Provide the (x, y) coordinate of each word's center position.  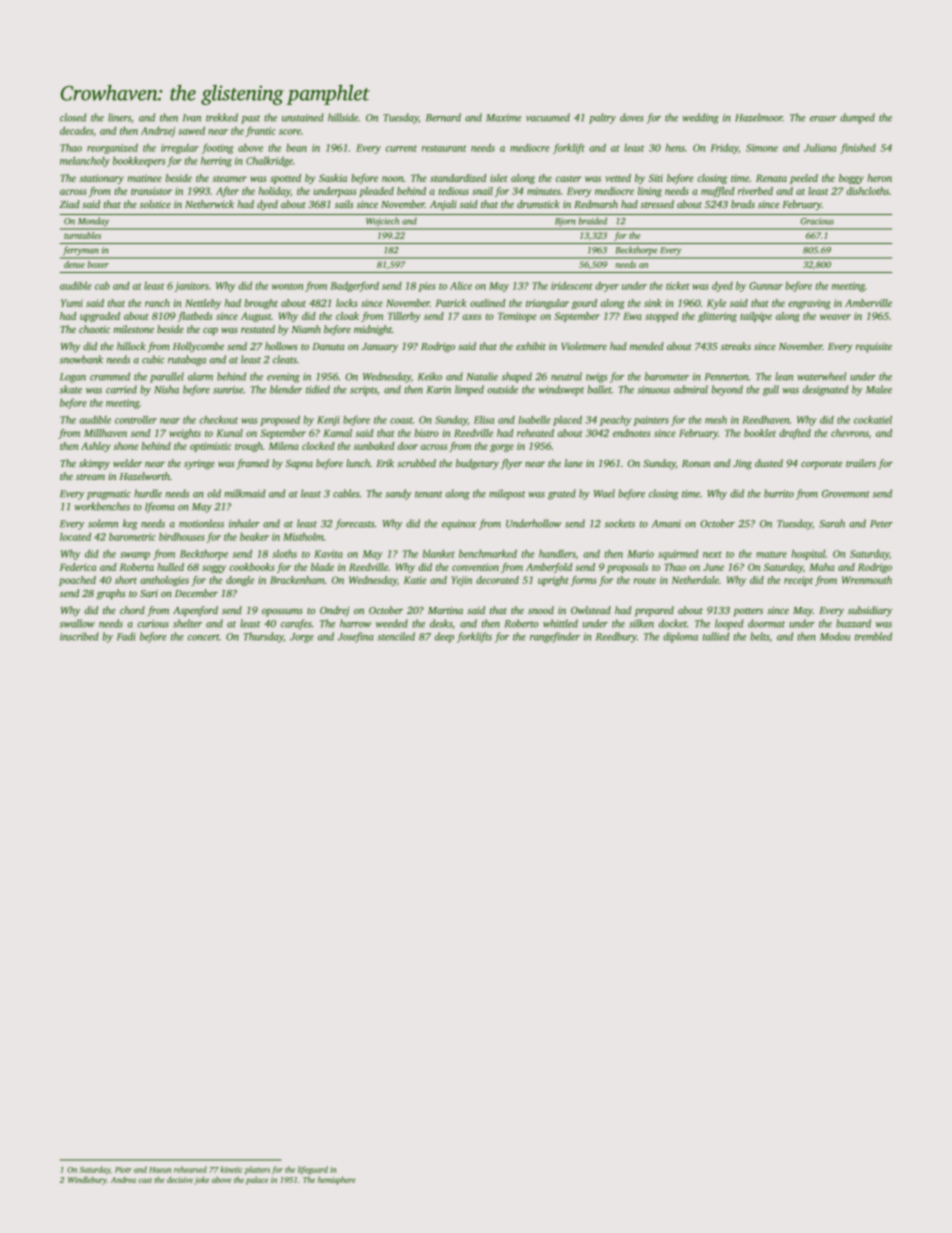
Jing (742, 464)
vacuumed (548, 117)
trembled (873, 636)
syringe (199, 464)
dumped (857, 118)
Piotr (123, 1170)
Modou (835, 636)
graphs (111, 594)
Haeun (160, 1170)
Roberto (521, 623)
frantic (261, 131)
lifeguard (313, 1170)
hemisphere (337, 1180)
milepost (507, 494)
